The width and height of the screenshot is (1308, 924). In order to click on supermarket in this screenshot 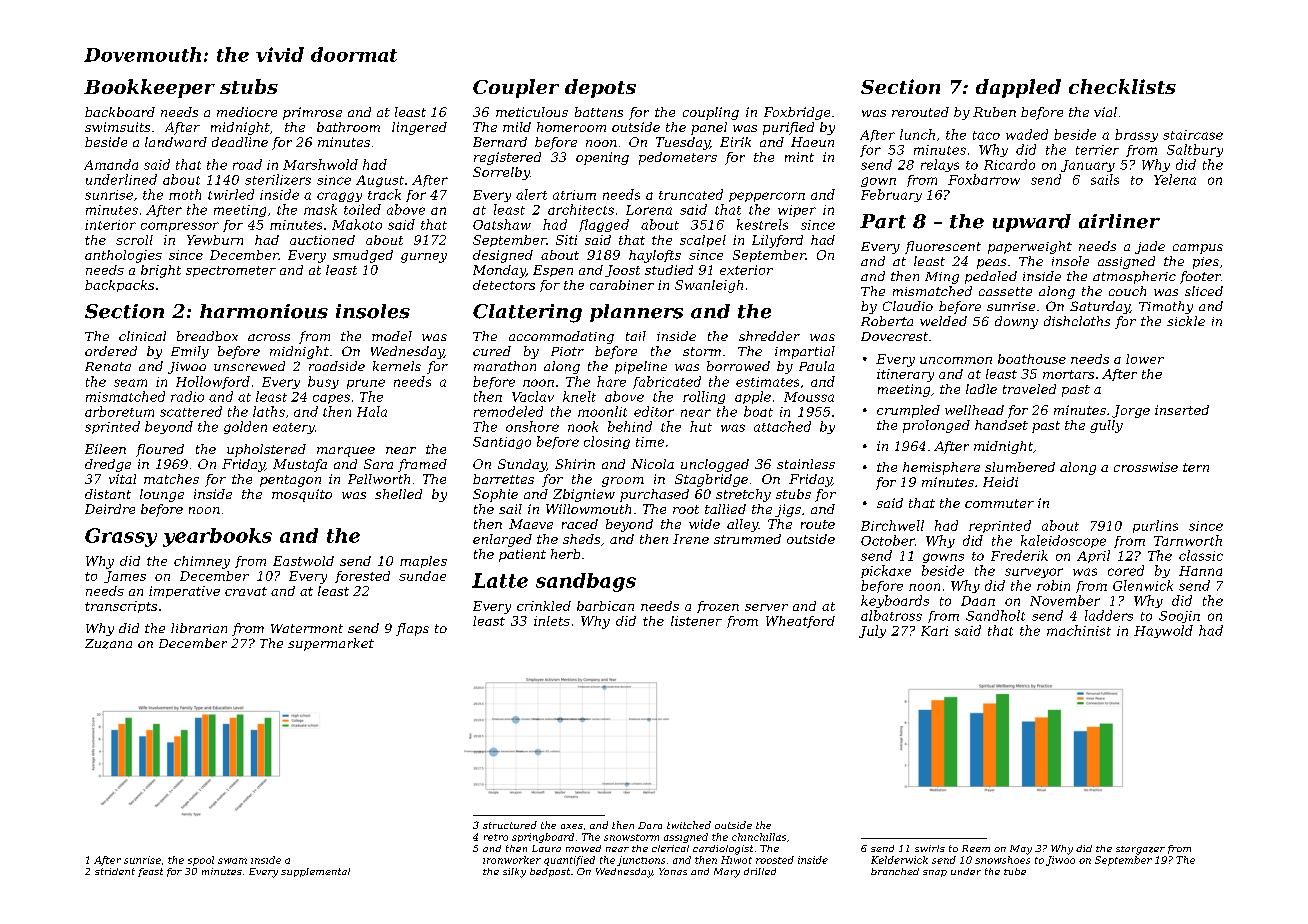, I will do `click(331, 644)`.
